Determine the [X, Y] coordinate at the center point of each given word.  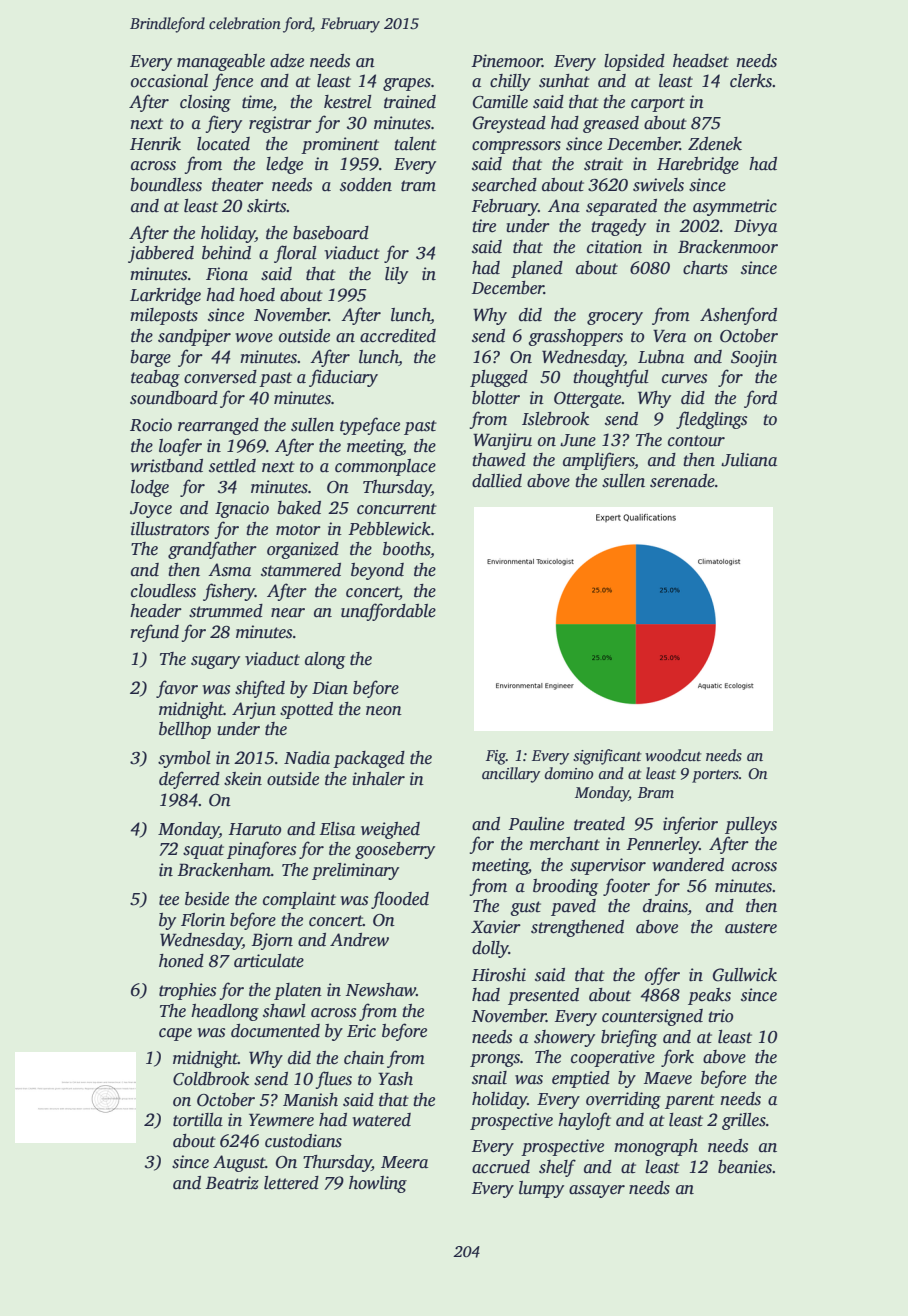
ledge [284, 165]
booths [406, 549]
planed [537, 269]
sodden [366, 185]
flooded [400, 900]
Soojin [754, 358]
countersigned [652, 1017]
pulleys [751, 825]
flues [333, 1080]
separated [621, 207]
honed [181, 961]
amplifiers [599, 461]
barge [150, 358]
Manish [310, 1100]
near [288, 613]
